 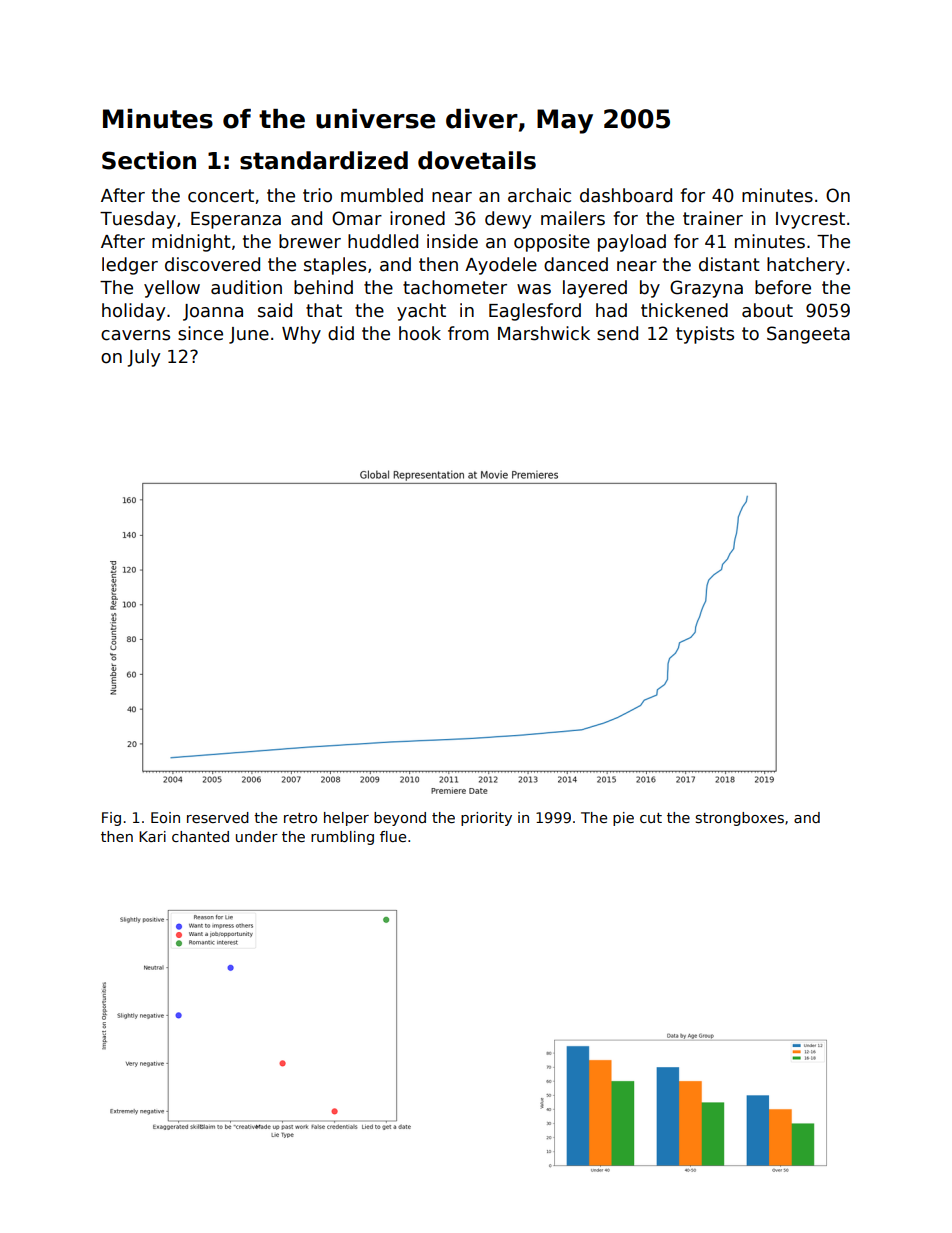 I want to click on strongboxes, so click(x=740, y=819).
